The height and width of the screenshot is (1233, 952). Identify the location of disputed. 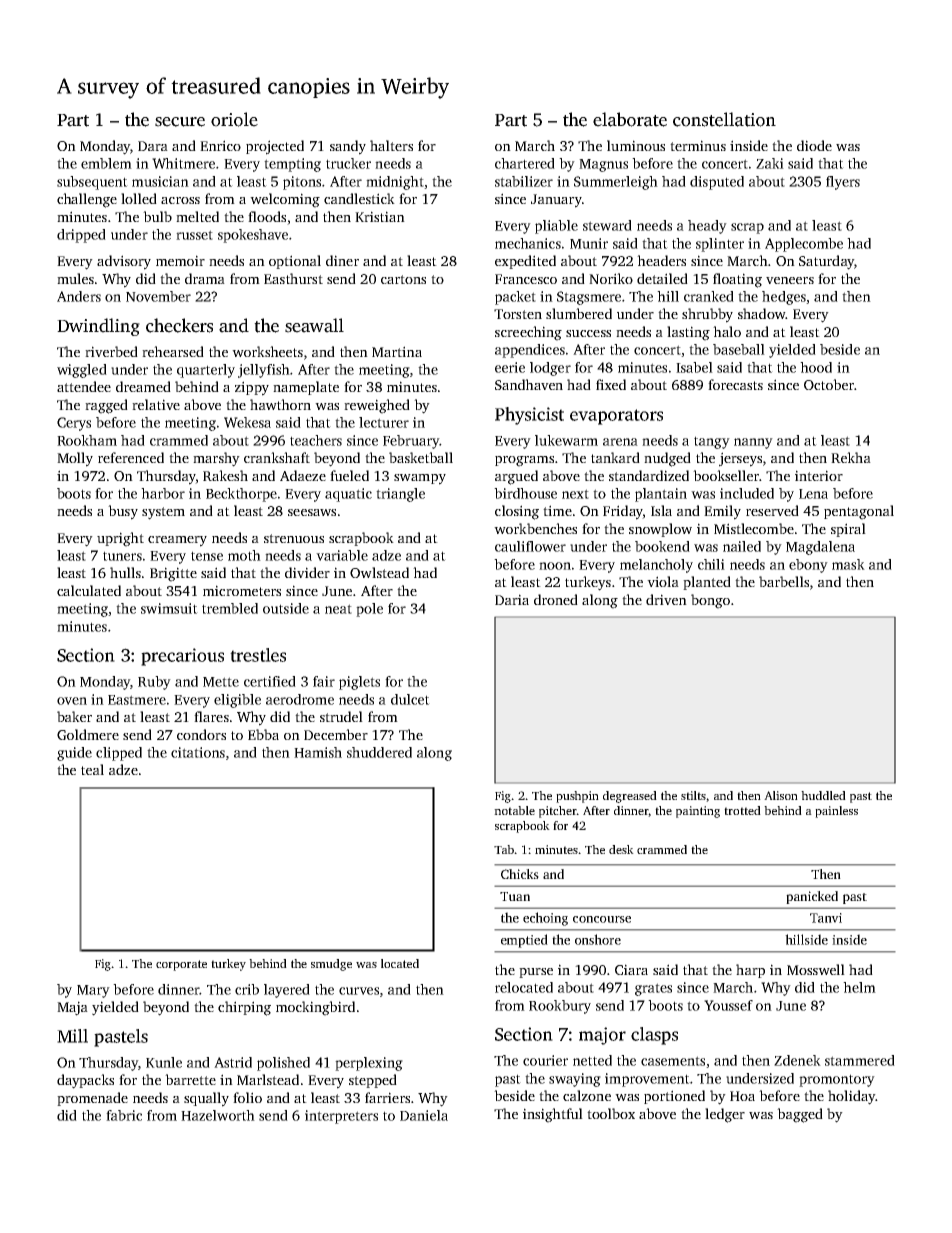
(717, 183).
